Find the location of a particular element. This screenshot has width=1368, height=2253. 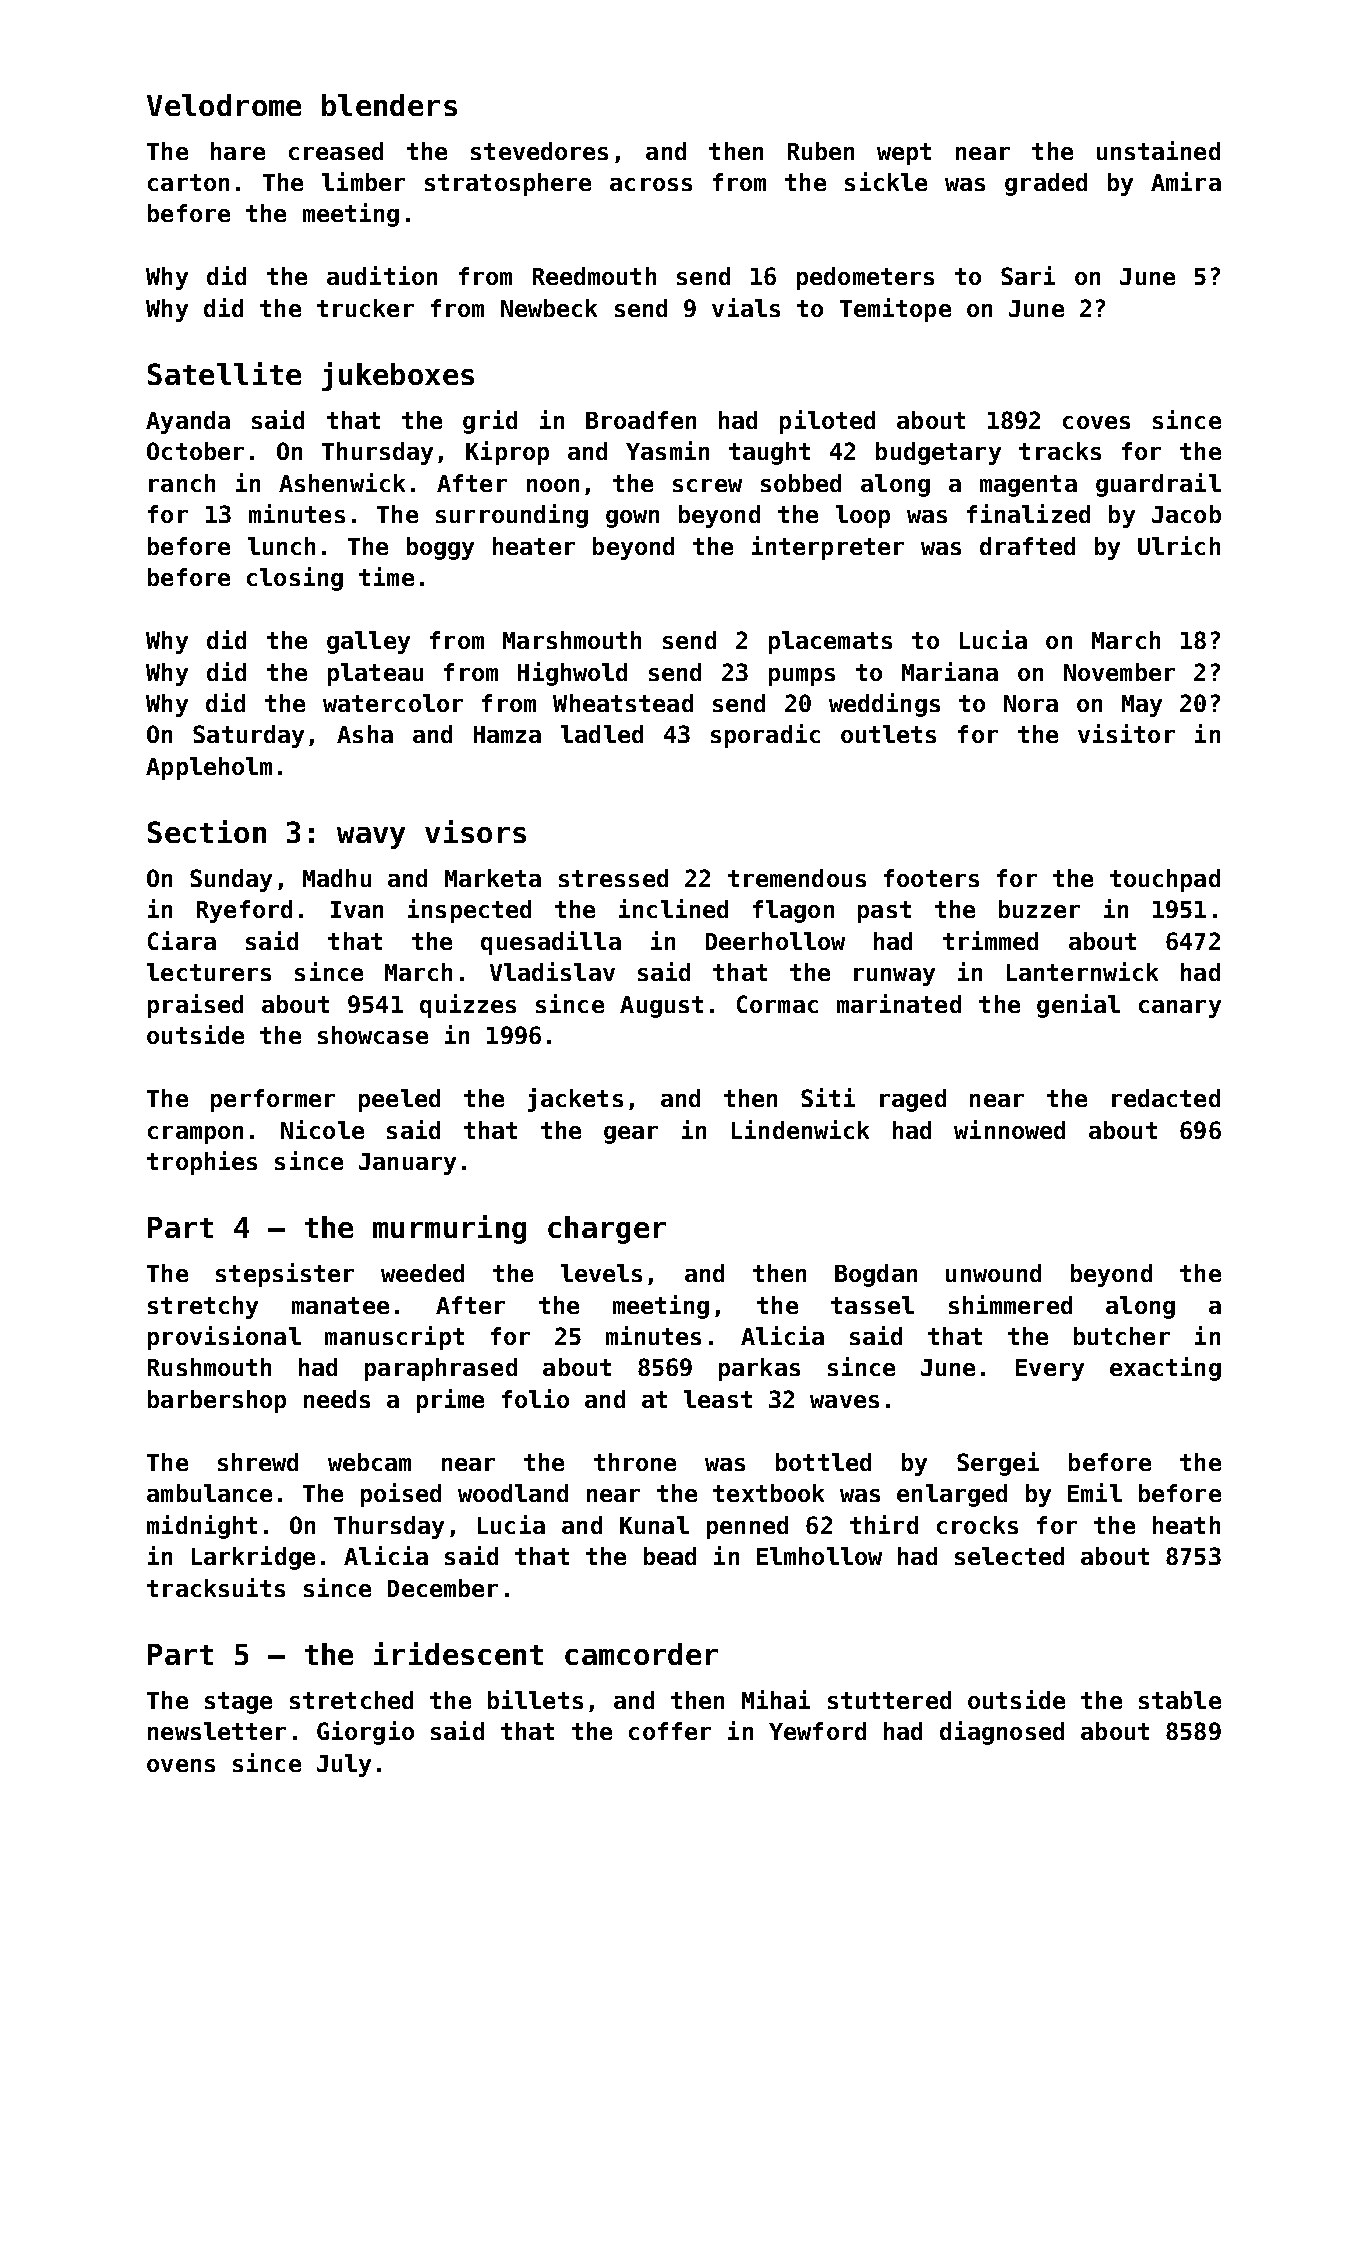

outlets is located at coordinates (888, 734).
